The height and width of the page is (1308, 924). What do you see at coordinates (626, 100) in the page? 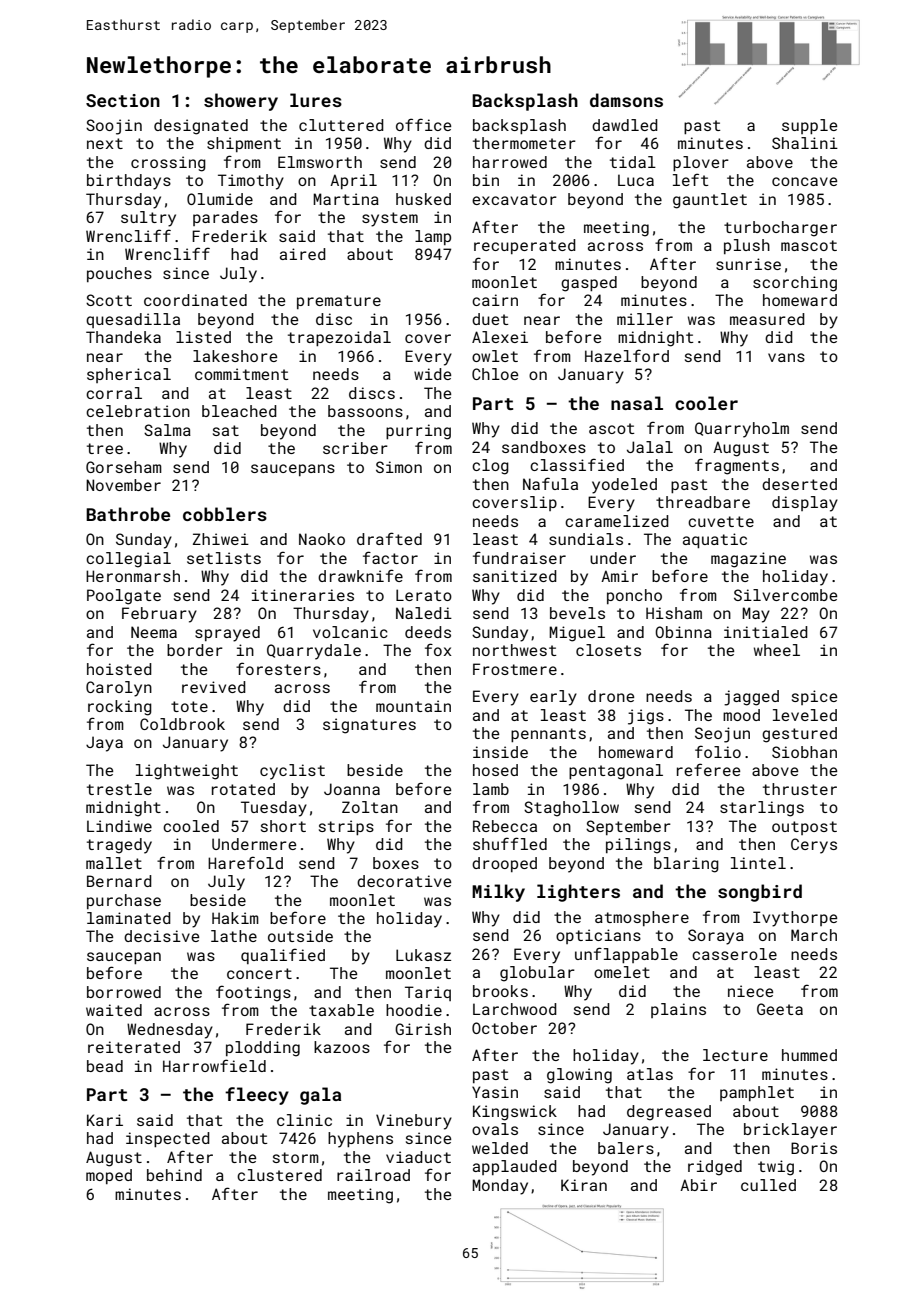
I see `damsons` at bounding box center [626, 100].
